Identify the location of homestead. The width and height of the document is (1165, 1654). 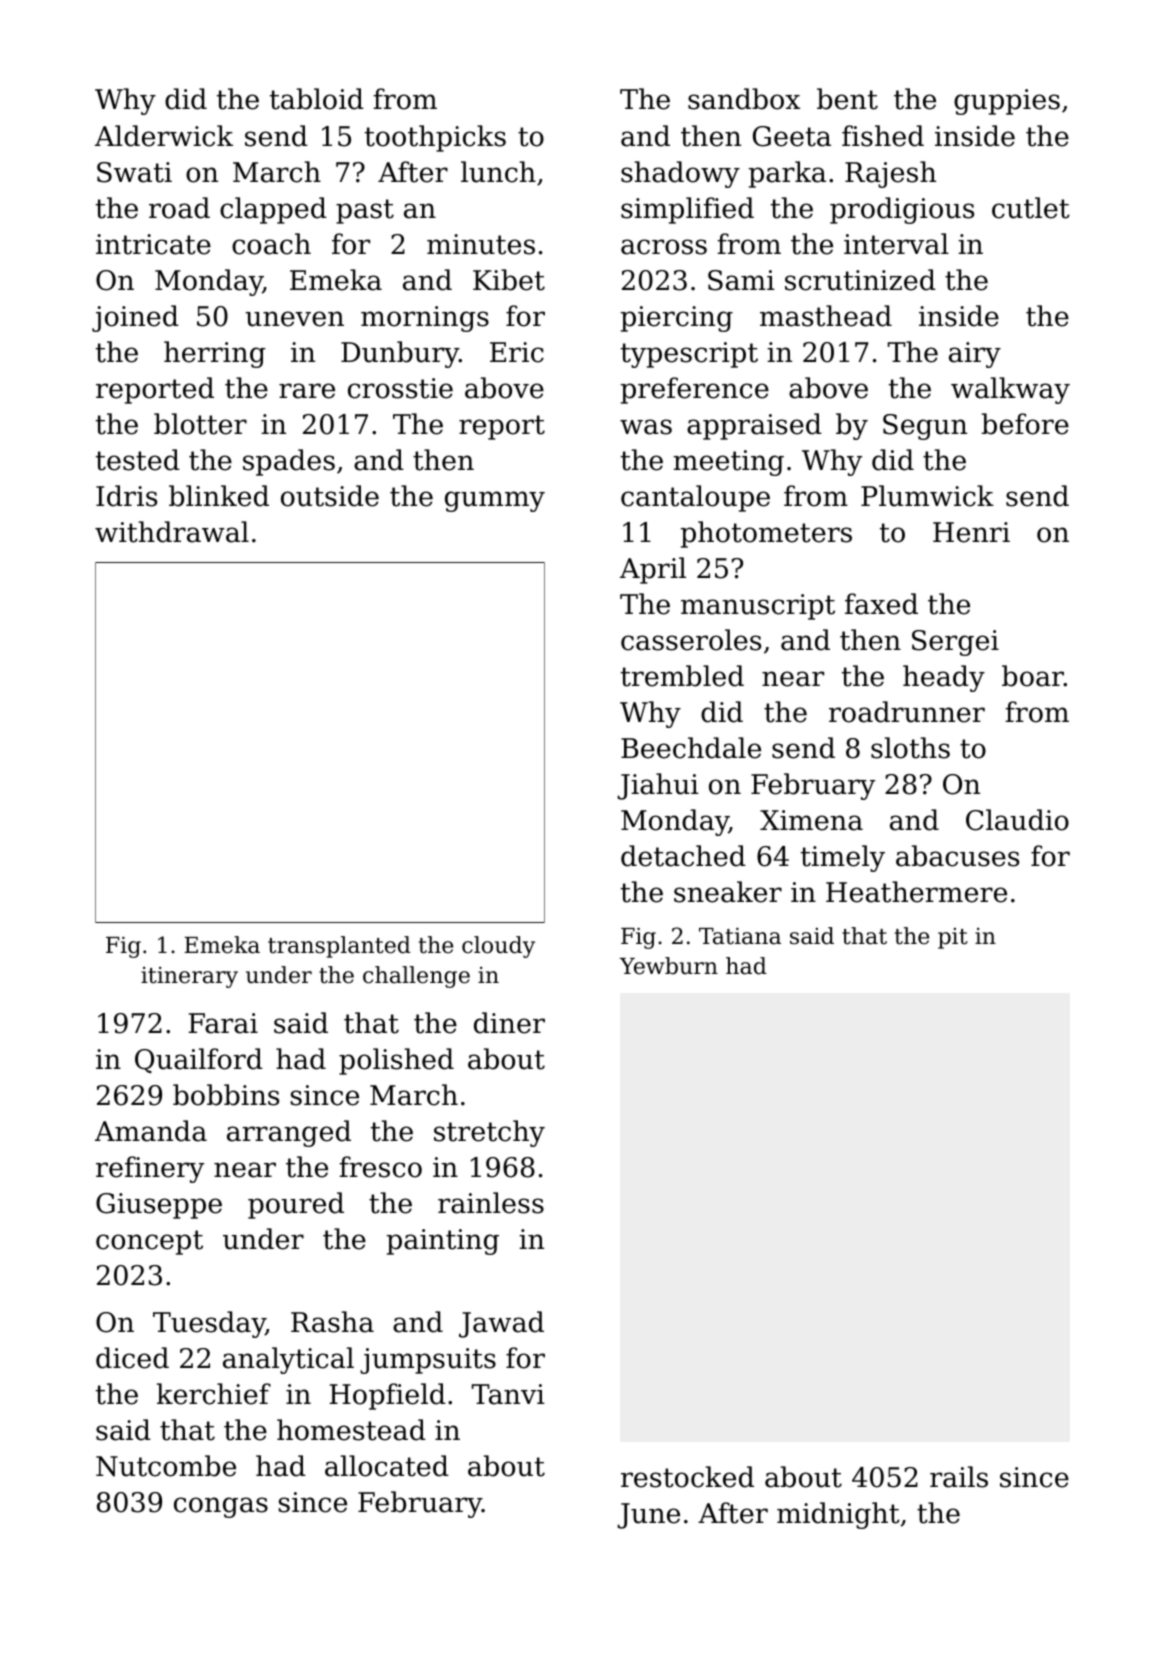
(351, 1430).
